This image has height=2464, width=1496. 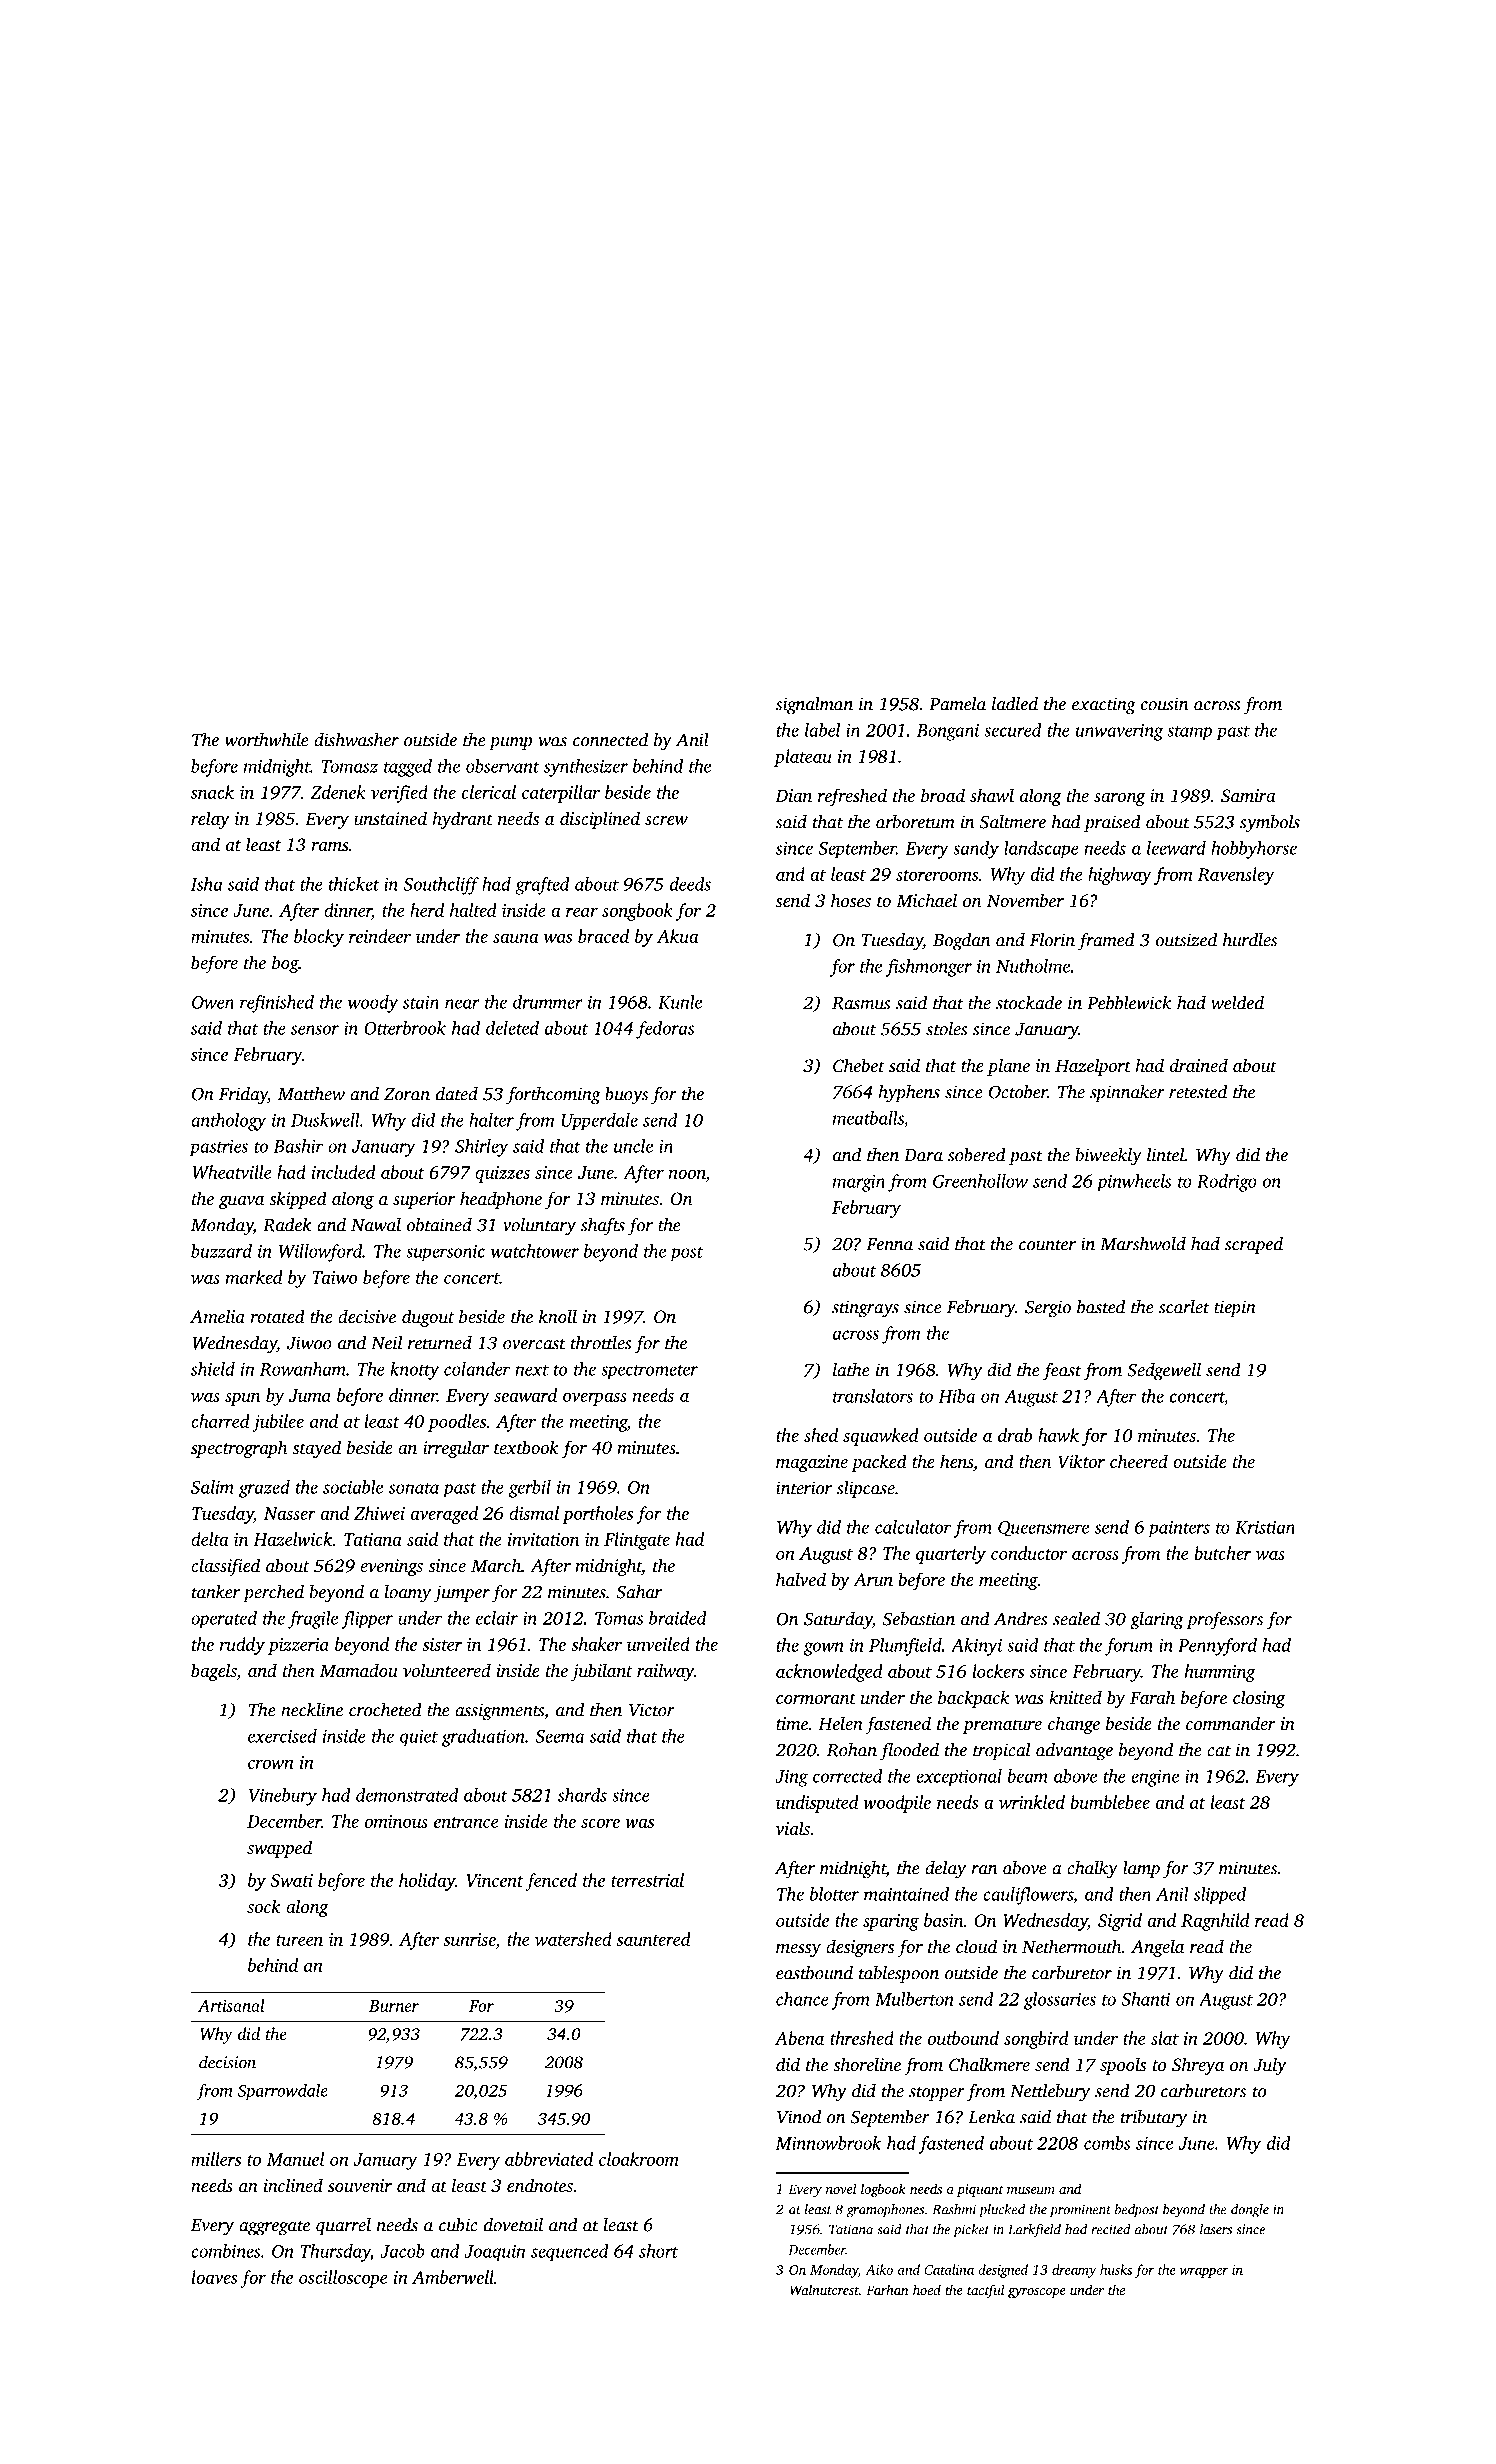 What do you see at coordinates (1107, 2143) in the image?
I see `combs` at bounding box center [1107, 2143].
